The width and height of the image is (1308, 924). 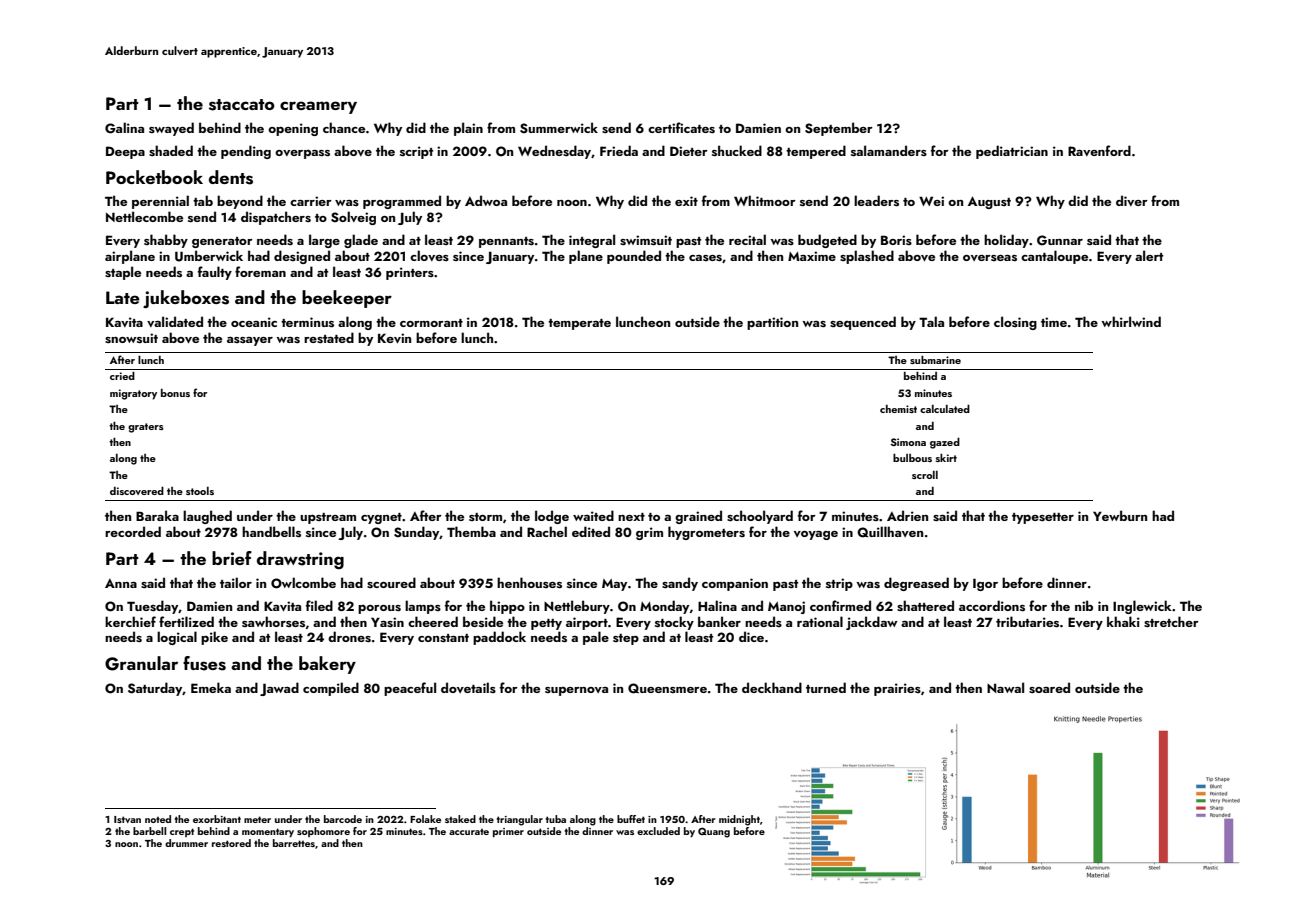 I want to click on soared, so click(x=1049, y=687).
